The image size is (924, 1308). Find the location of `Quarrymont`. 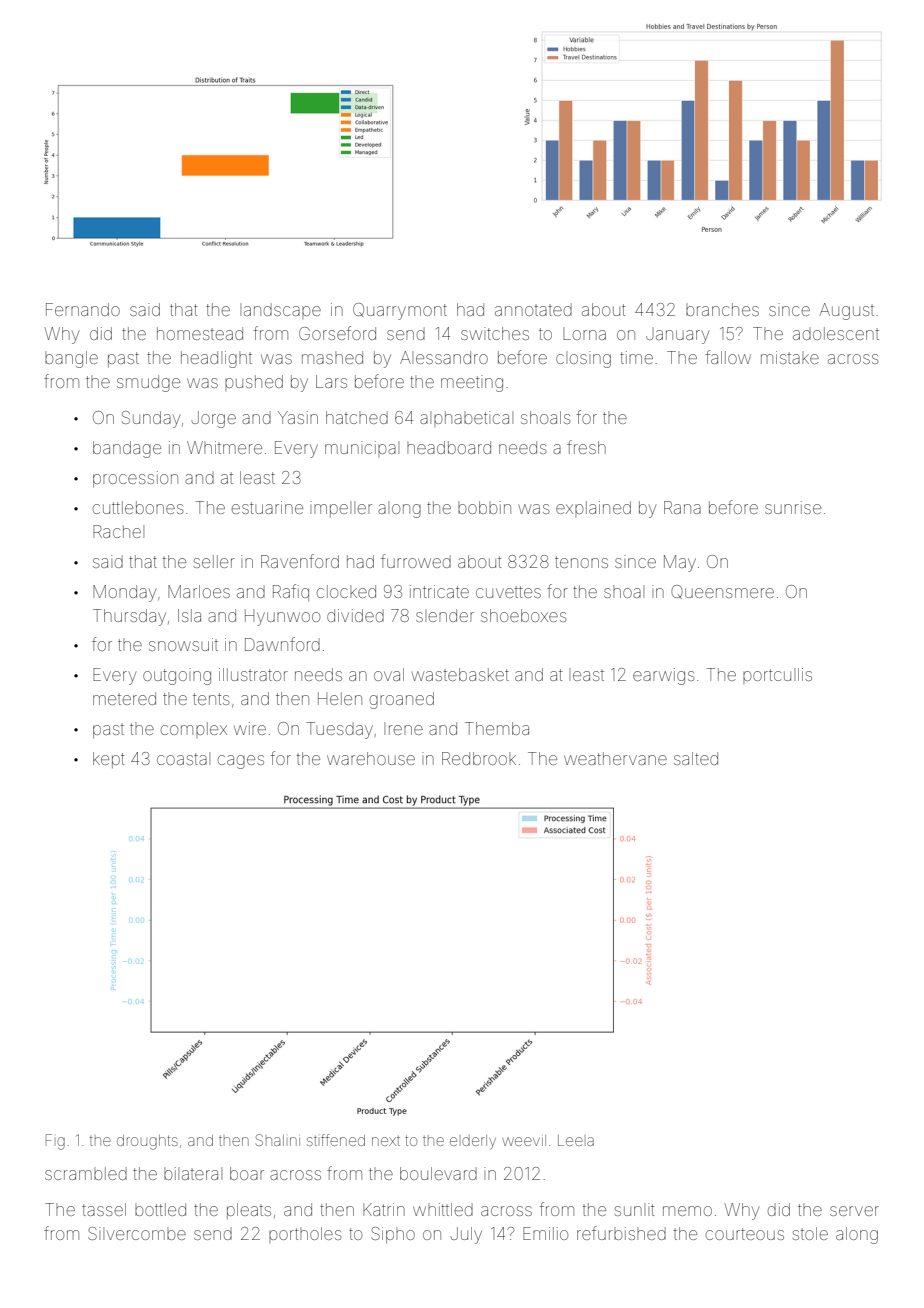

Quarrymont is located at coordinates (400, 311).
